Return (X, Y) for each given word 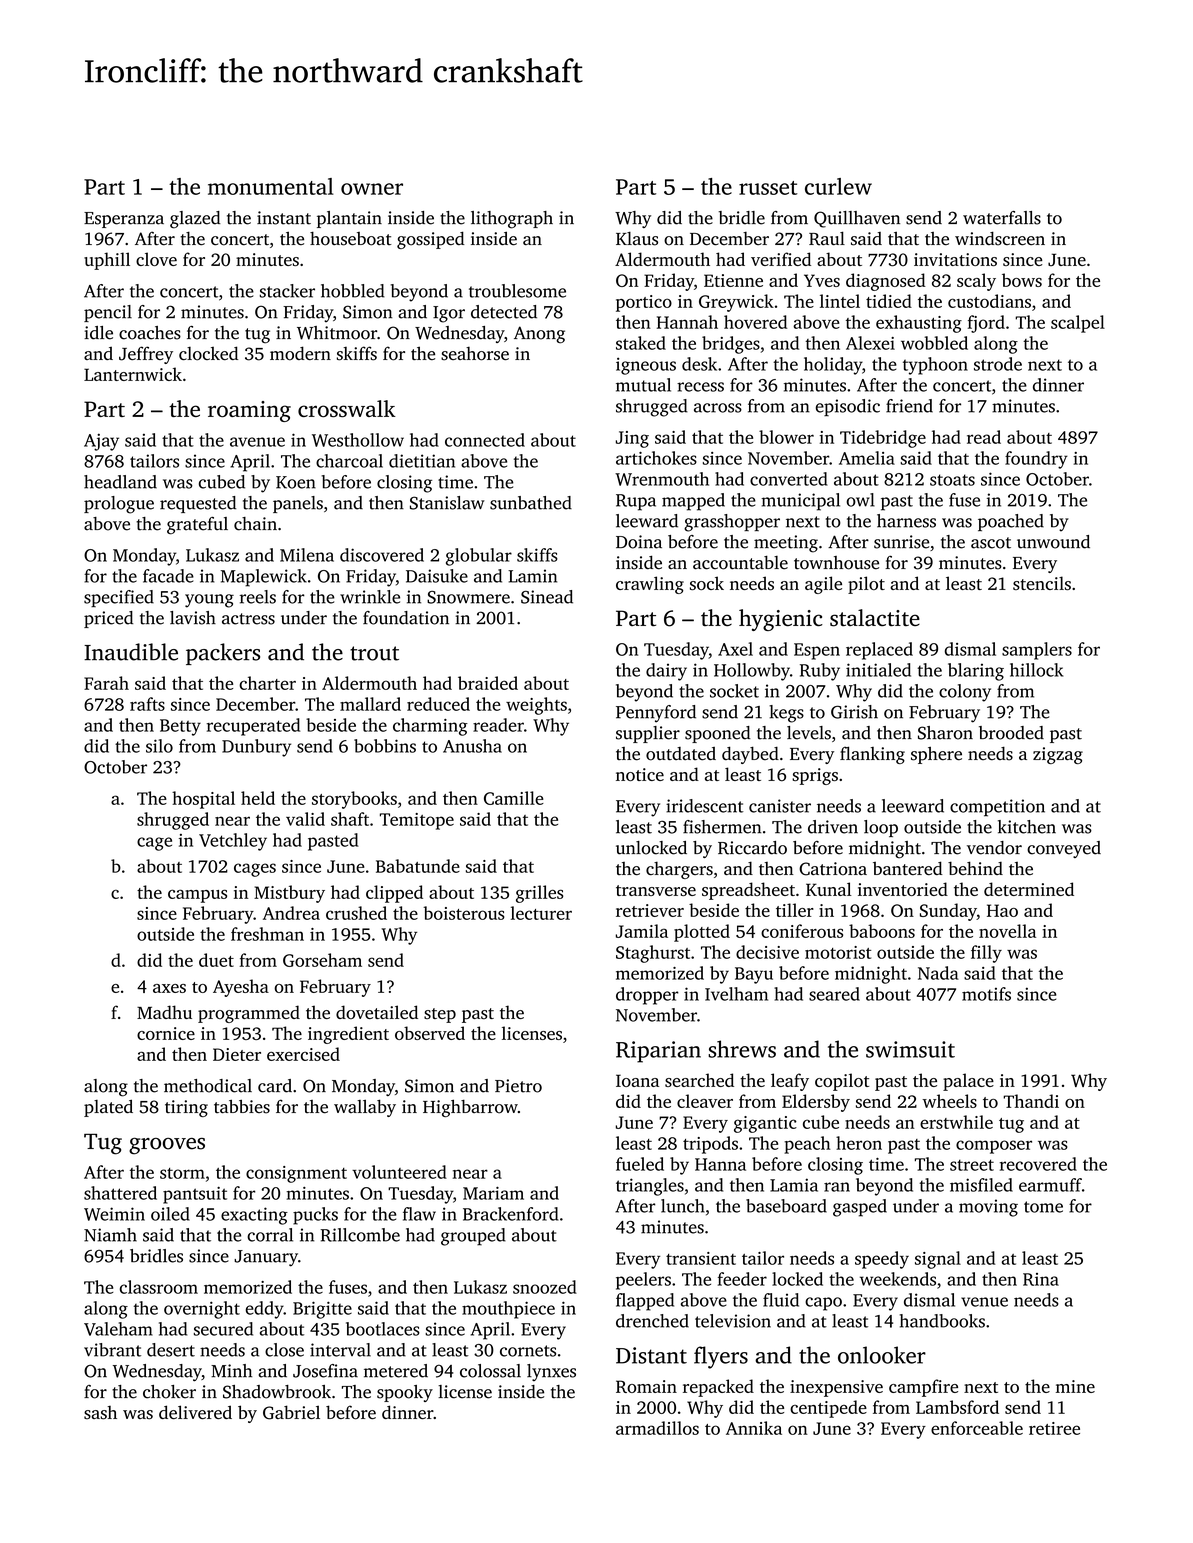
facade (168, 576)
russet (768, 188)
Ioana (637, 1080)
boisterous (464, 913)
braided (488, 683)
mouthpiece (508, 1310)
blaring (976, 672)
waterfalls (1002, 218)
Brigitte (322, 1310)
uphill (107, 261)
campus (197, 896)
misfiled (981, 1185)
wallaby (365, 1108)
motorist (838, 952)
